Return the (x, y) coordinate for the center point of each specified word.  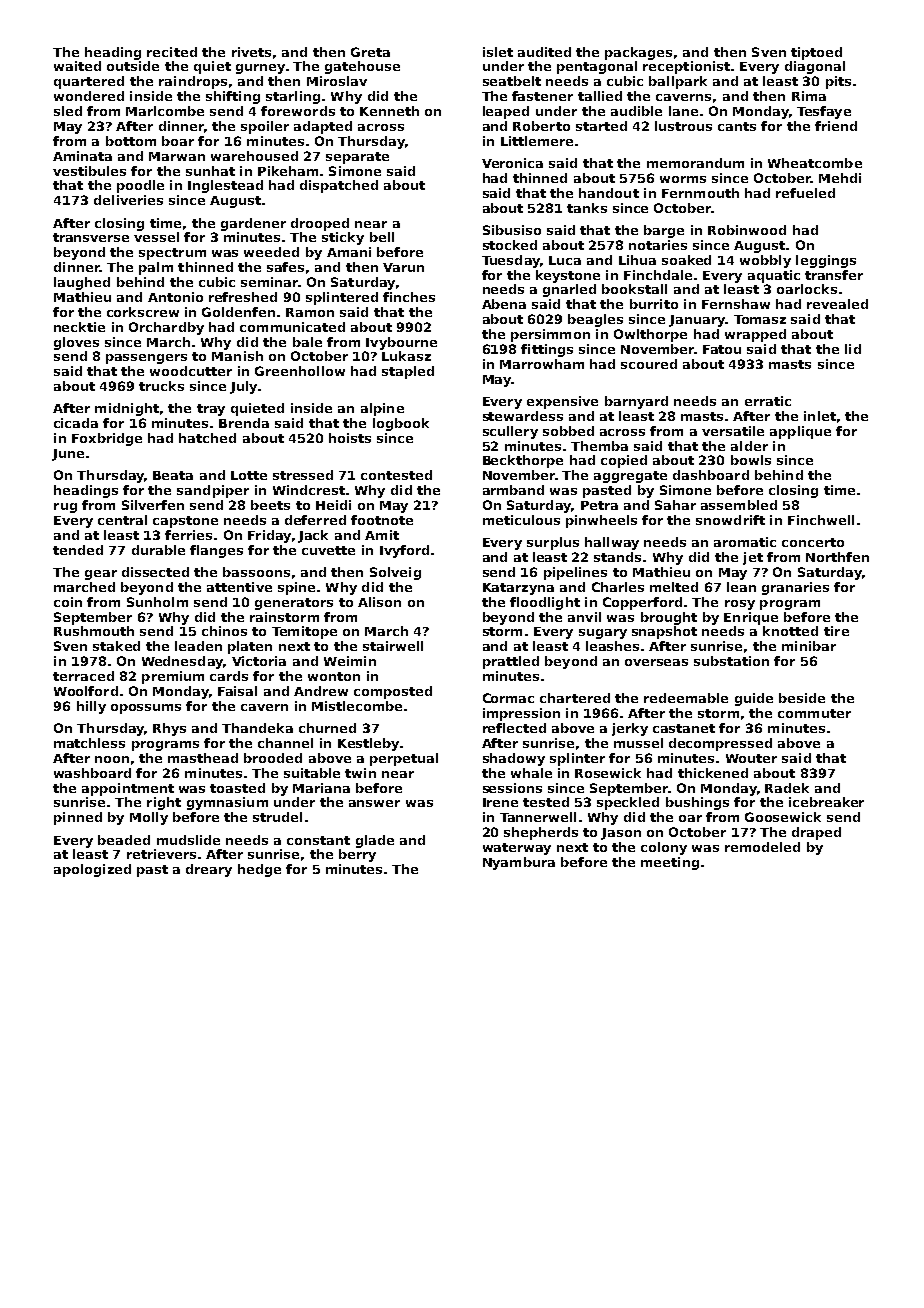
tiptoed (816, 53)
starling (293, 97)
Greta (370, 52)
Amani (349, 252)
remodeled (762, 847)
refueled (805, 193)
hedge (259, 870)
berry (357, 855)
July (243, 387)
